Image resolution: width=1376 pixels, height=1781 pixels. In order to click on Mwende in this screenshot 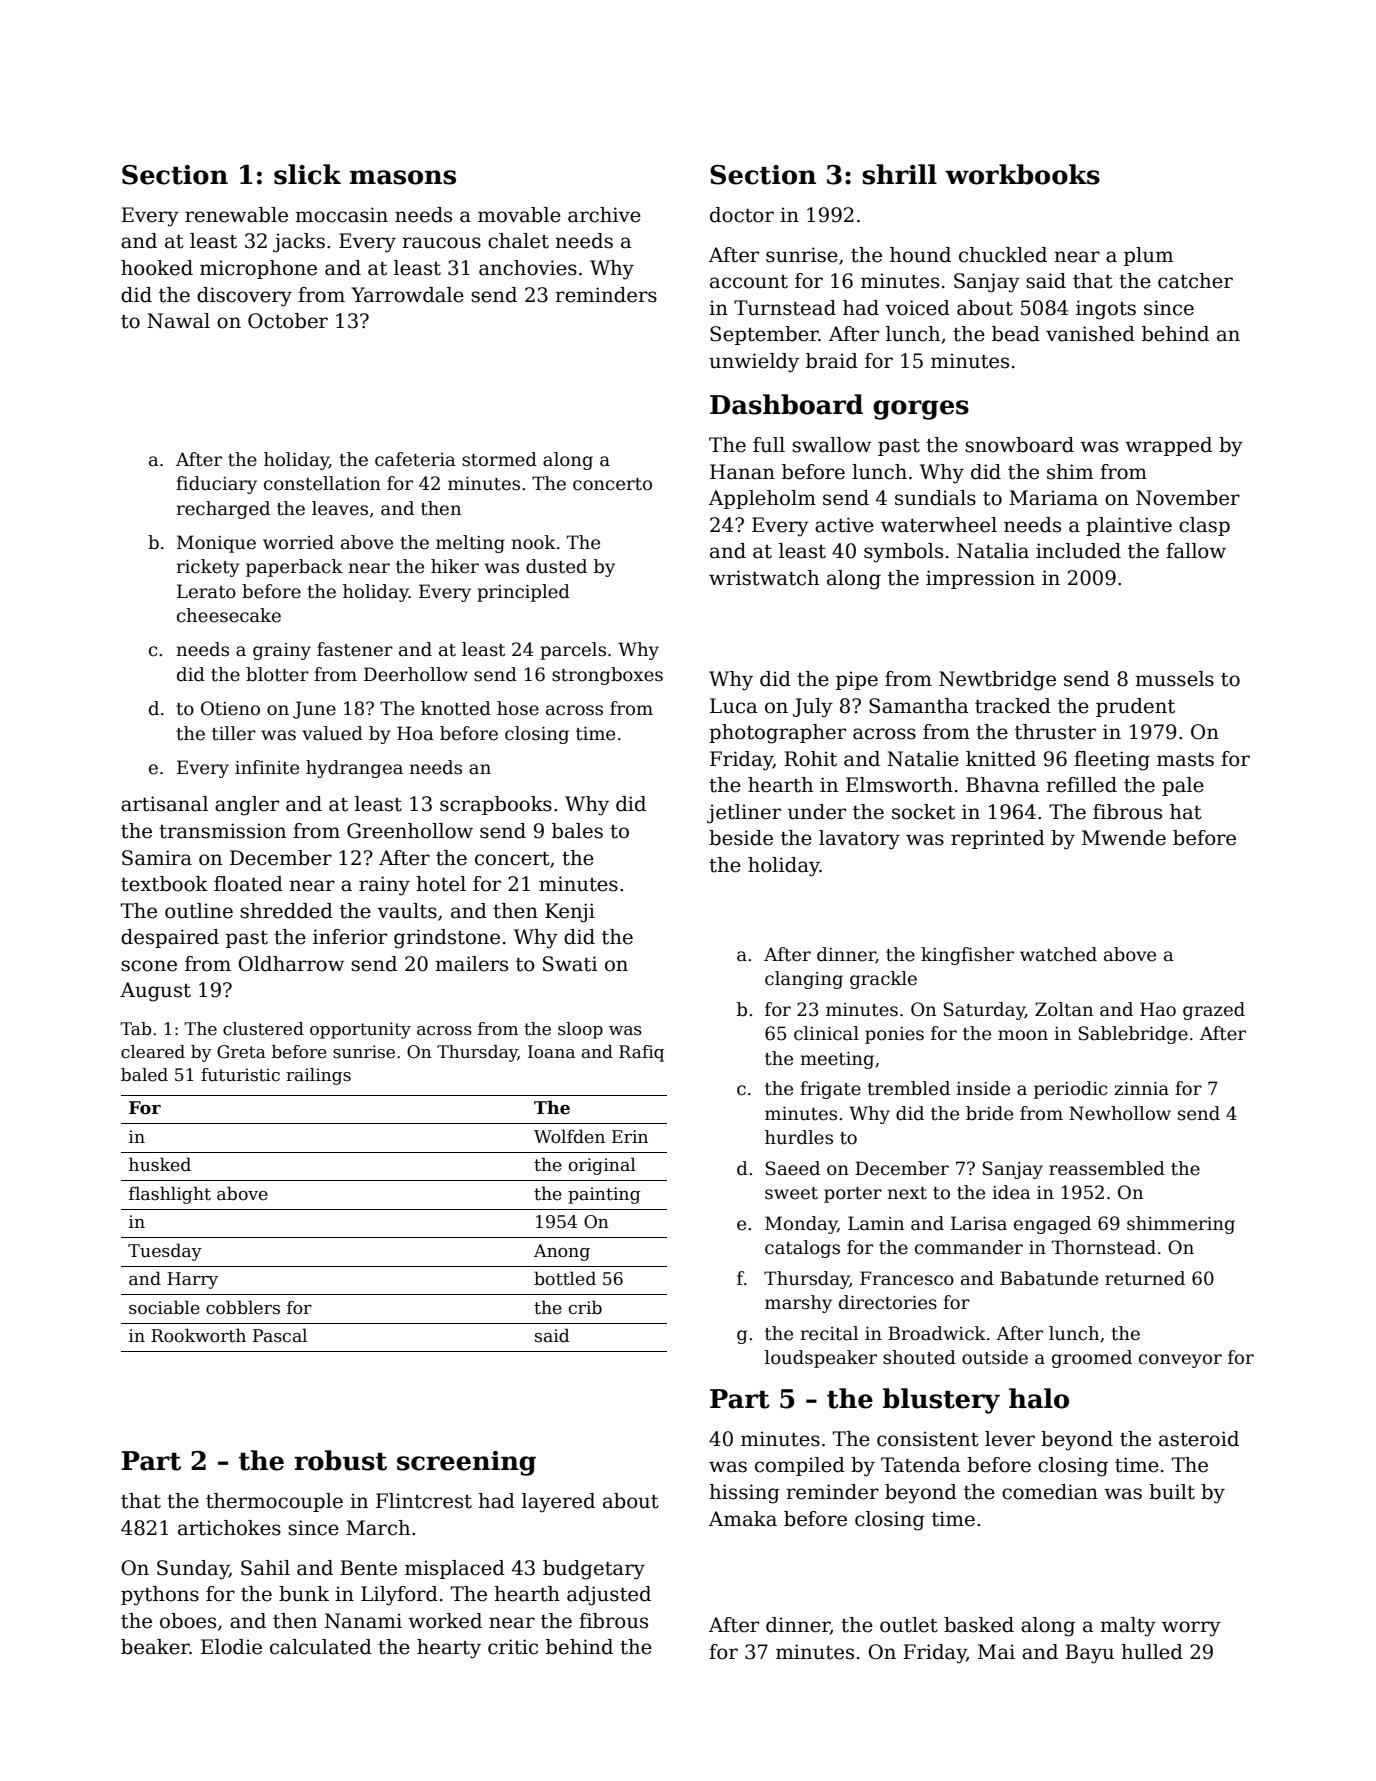, I will do `click(1124, 838)`.
